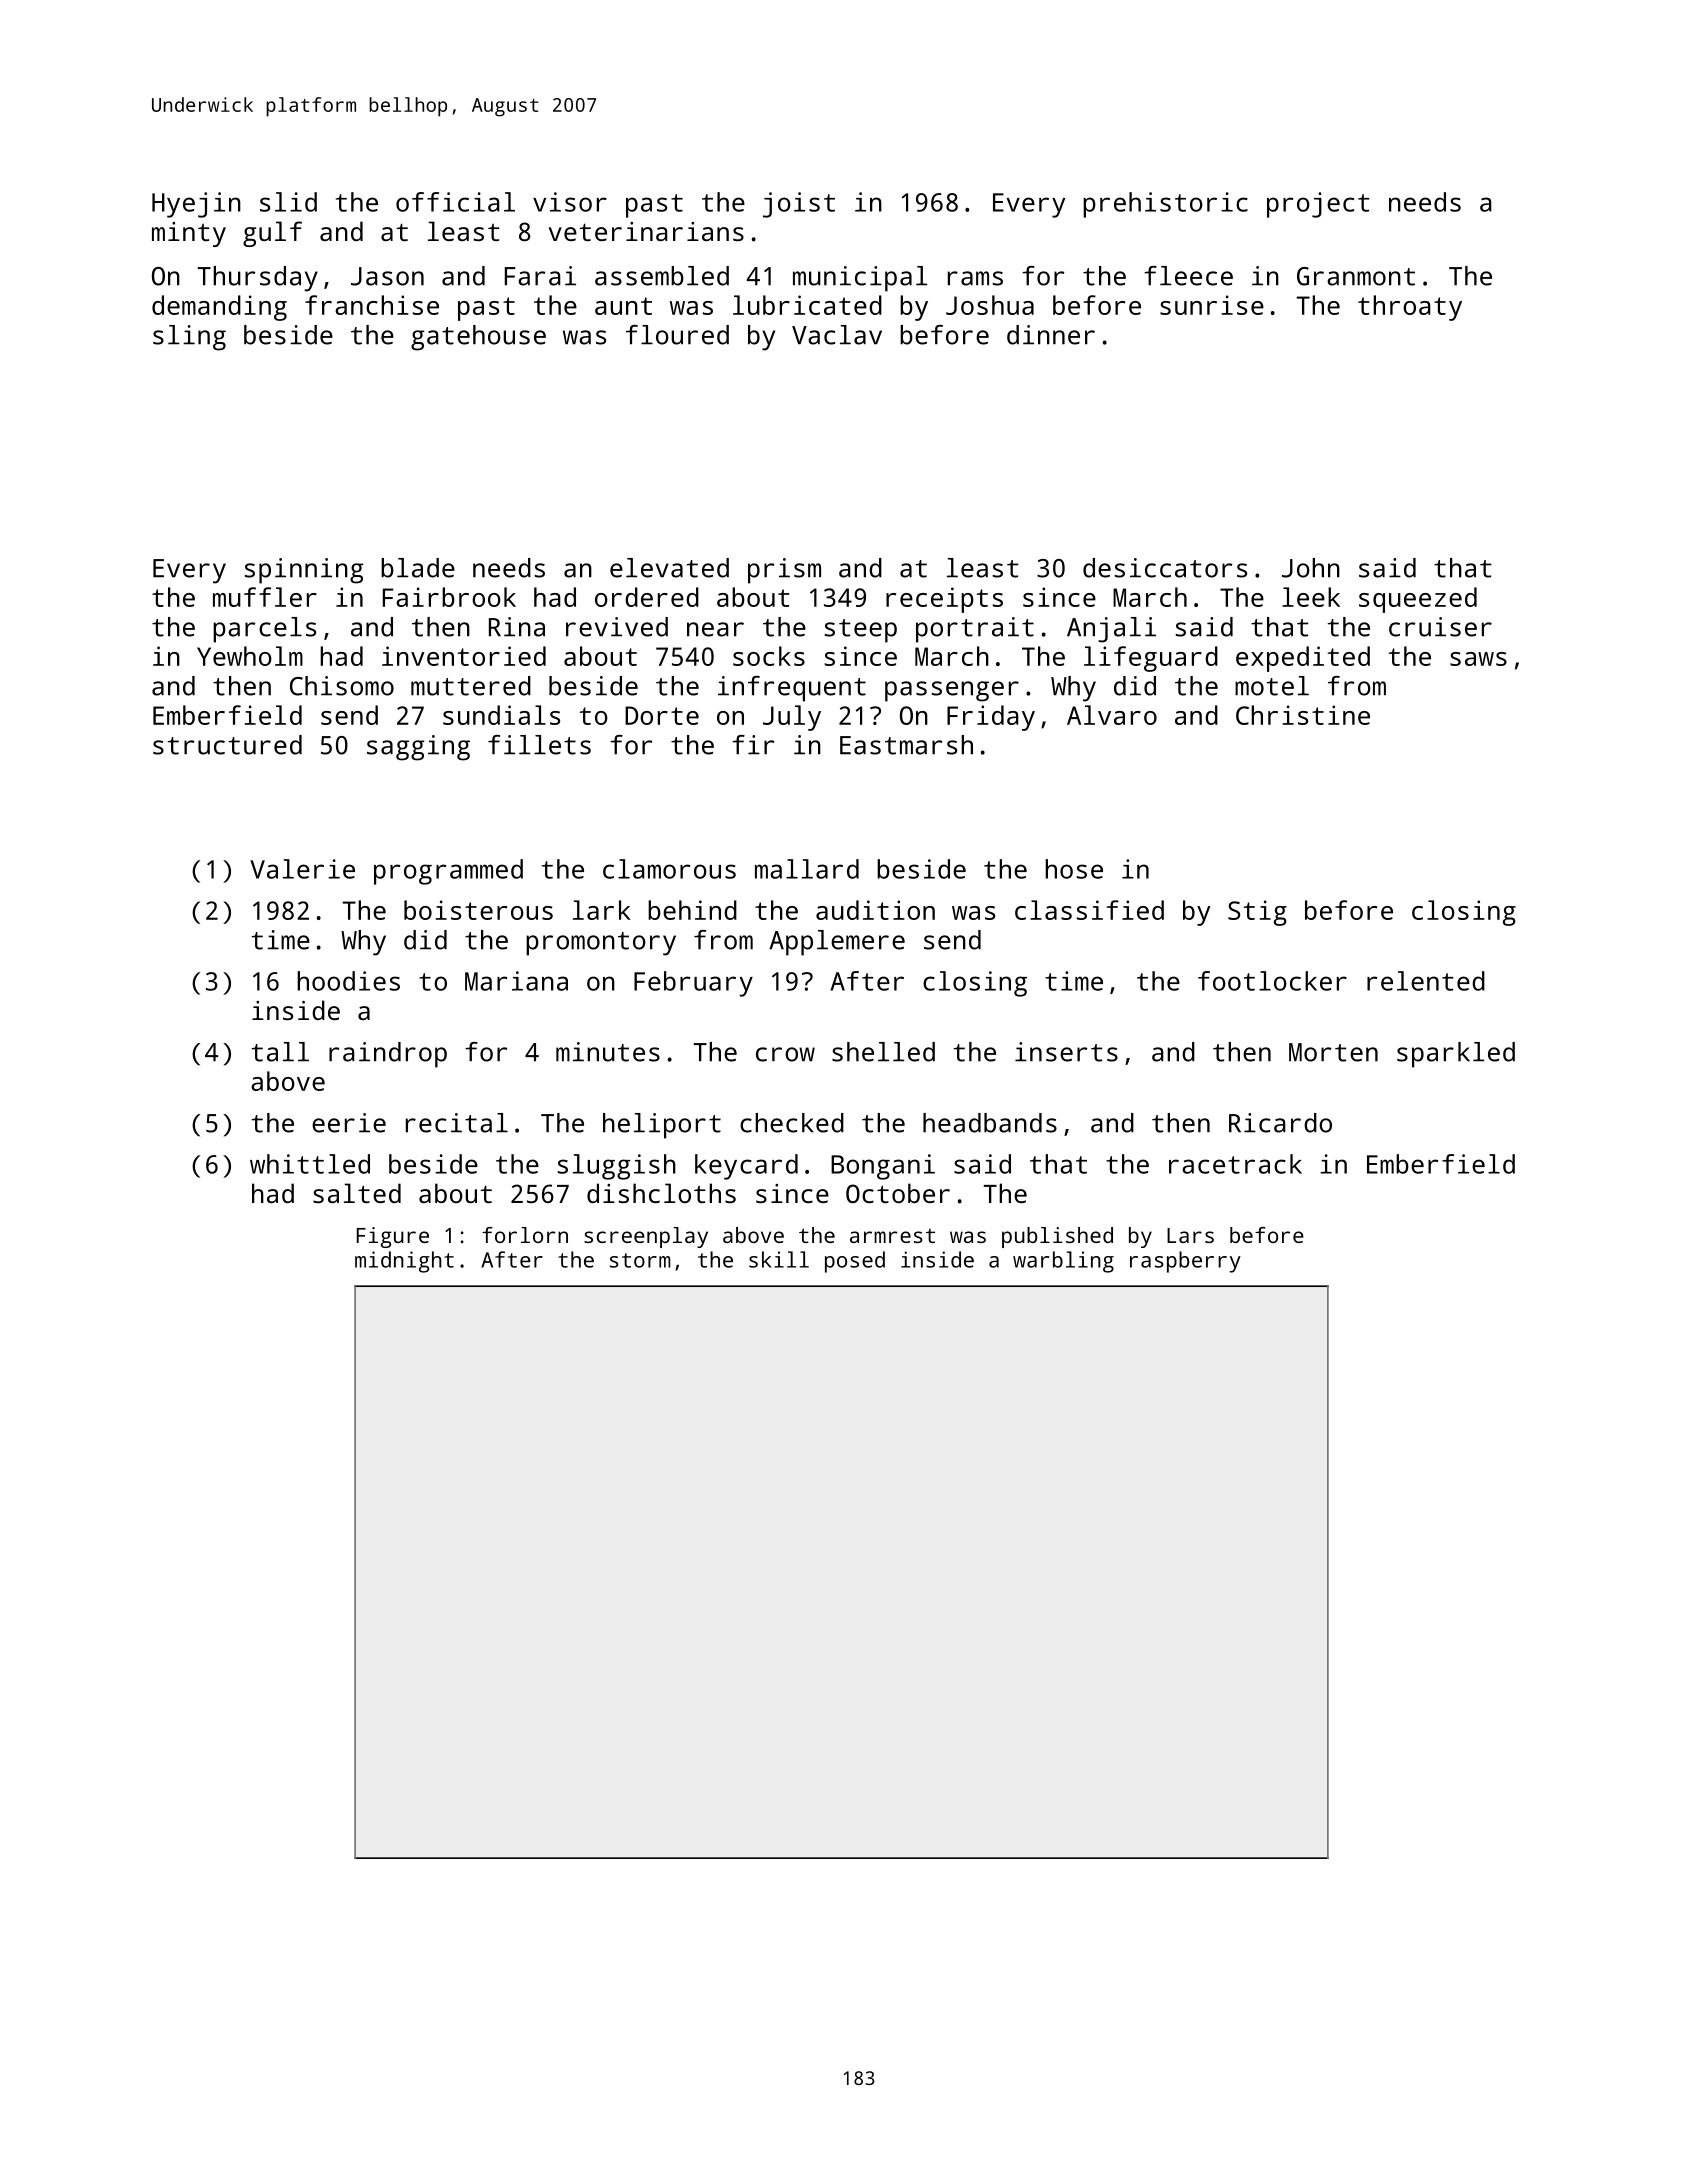 The image size is (1683, 2178). I want to click on Hyejin, so click(196, 205).
